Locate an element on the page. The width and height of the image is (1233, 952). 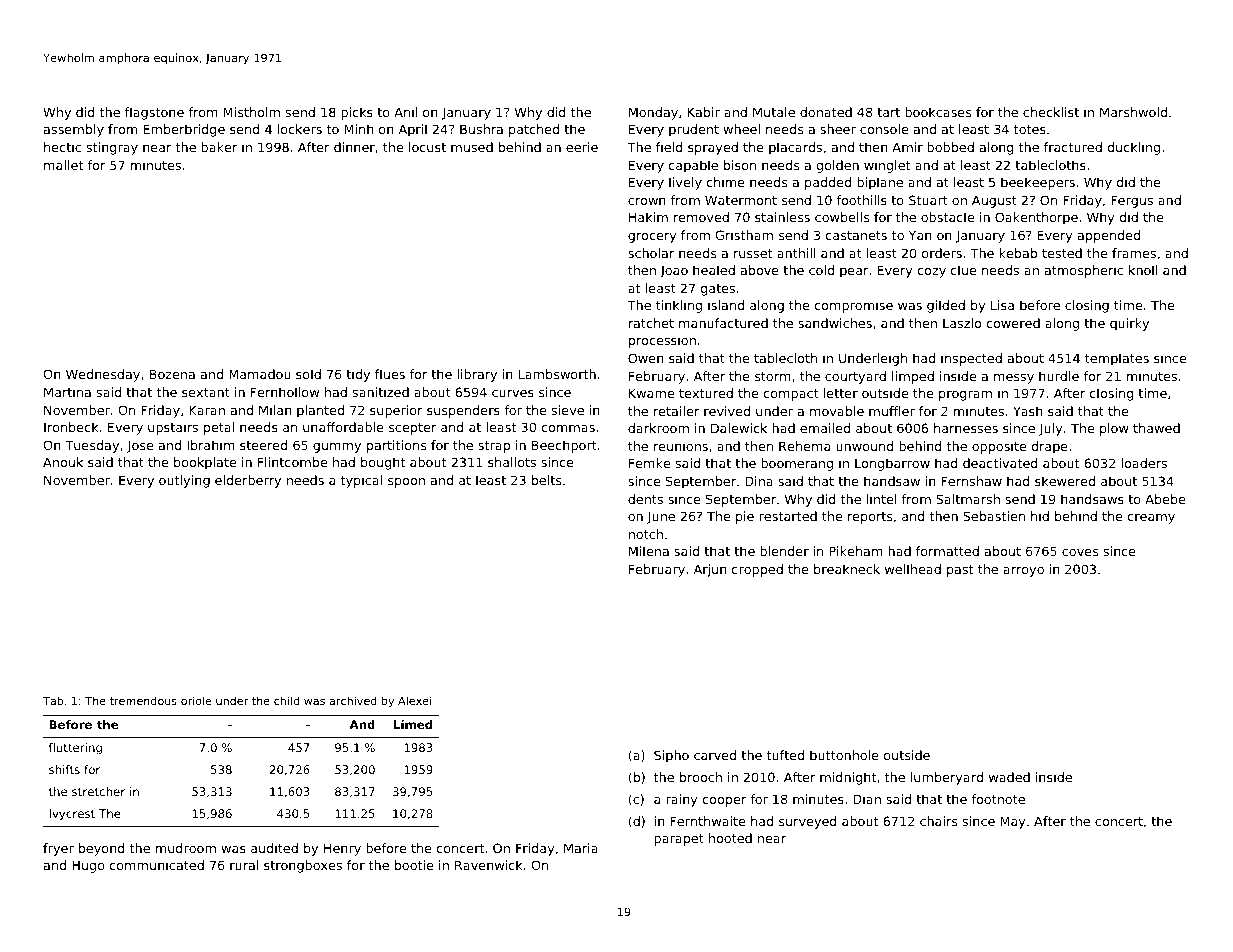
outlying is located at coordinates (184, 481).
